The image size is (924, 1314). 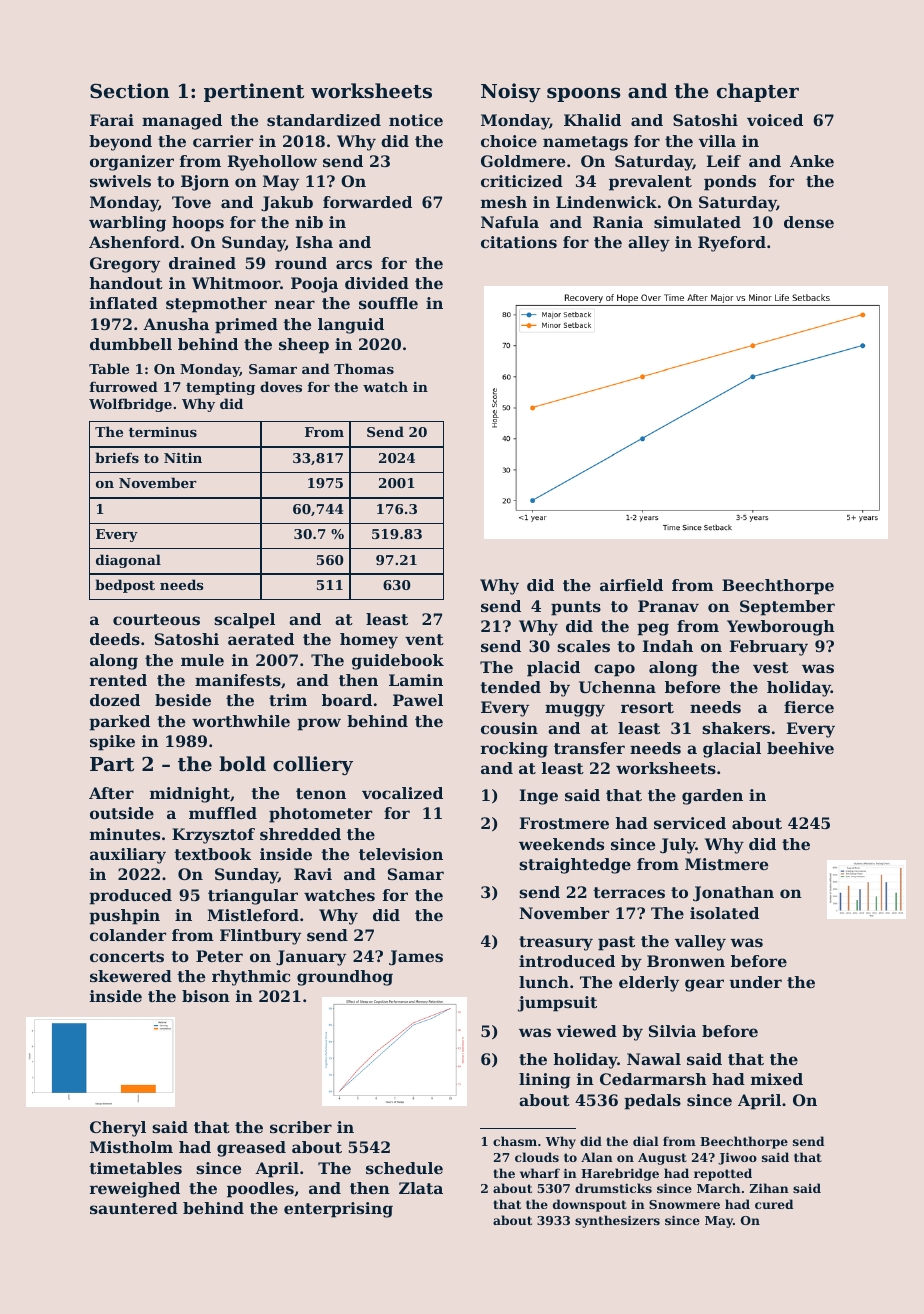 I want to click on weekends, so click(x=561, y=844).
